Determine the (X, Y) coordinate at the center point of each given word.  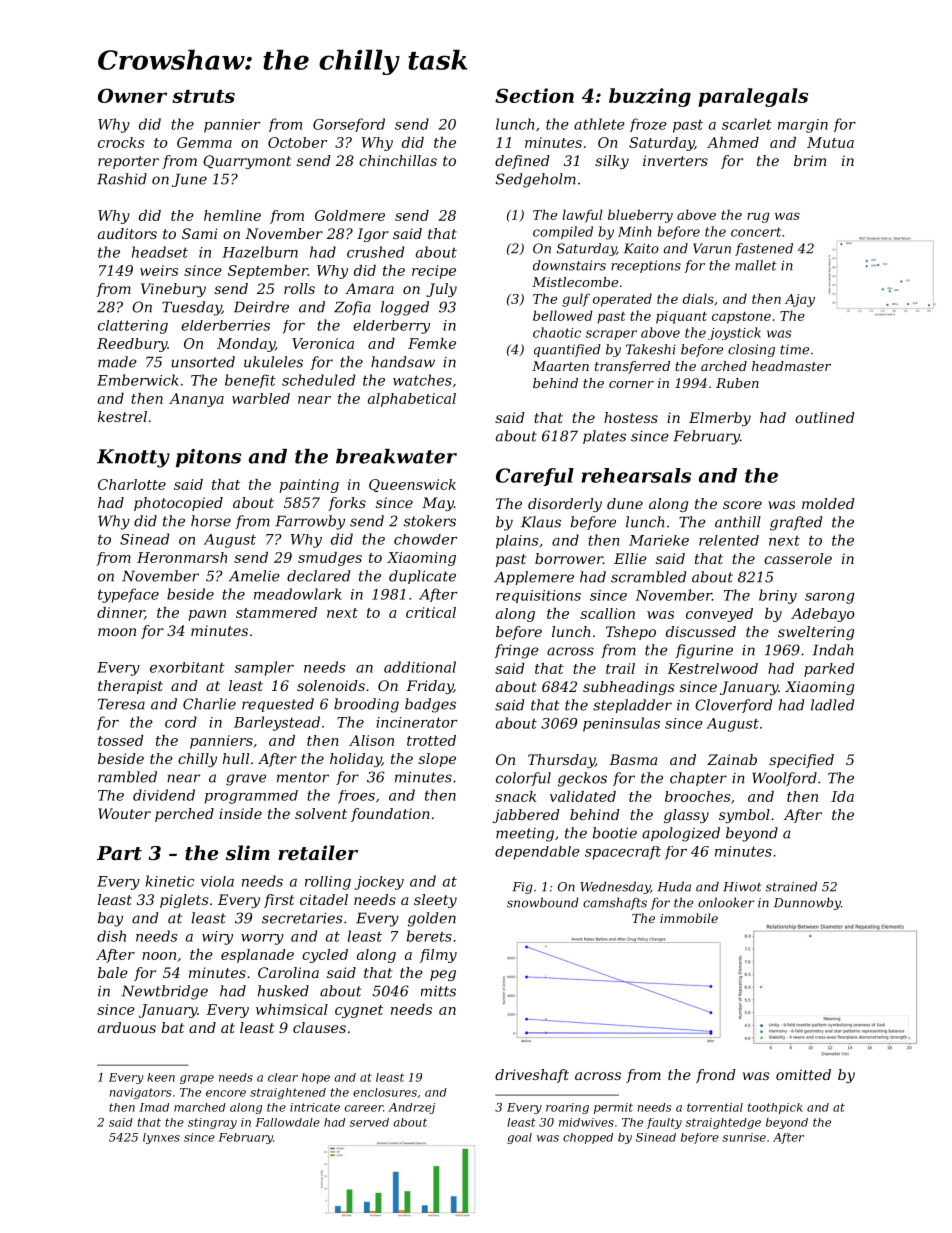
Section (534, 95)
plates (604, 437)
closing (751, 350)
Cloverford (733, 706)
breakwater (396, 456)
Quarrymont (247, 162)
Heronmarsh (182, 557)
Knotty (133, 458)
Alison (371, 740)
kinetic (170, 881)
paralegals (753, 97)
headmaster (791, 366)
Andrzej (411, 1108)
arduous (127, 1027)
